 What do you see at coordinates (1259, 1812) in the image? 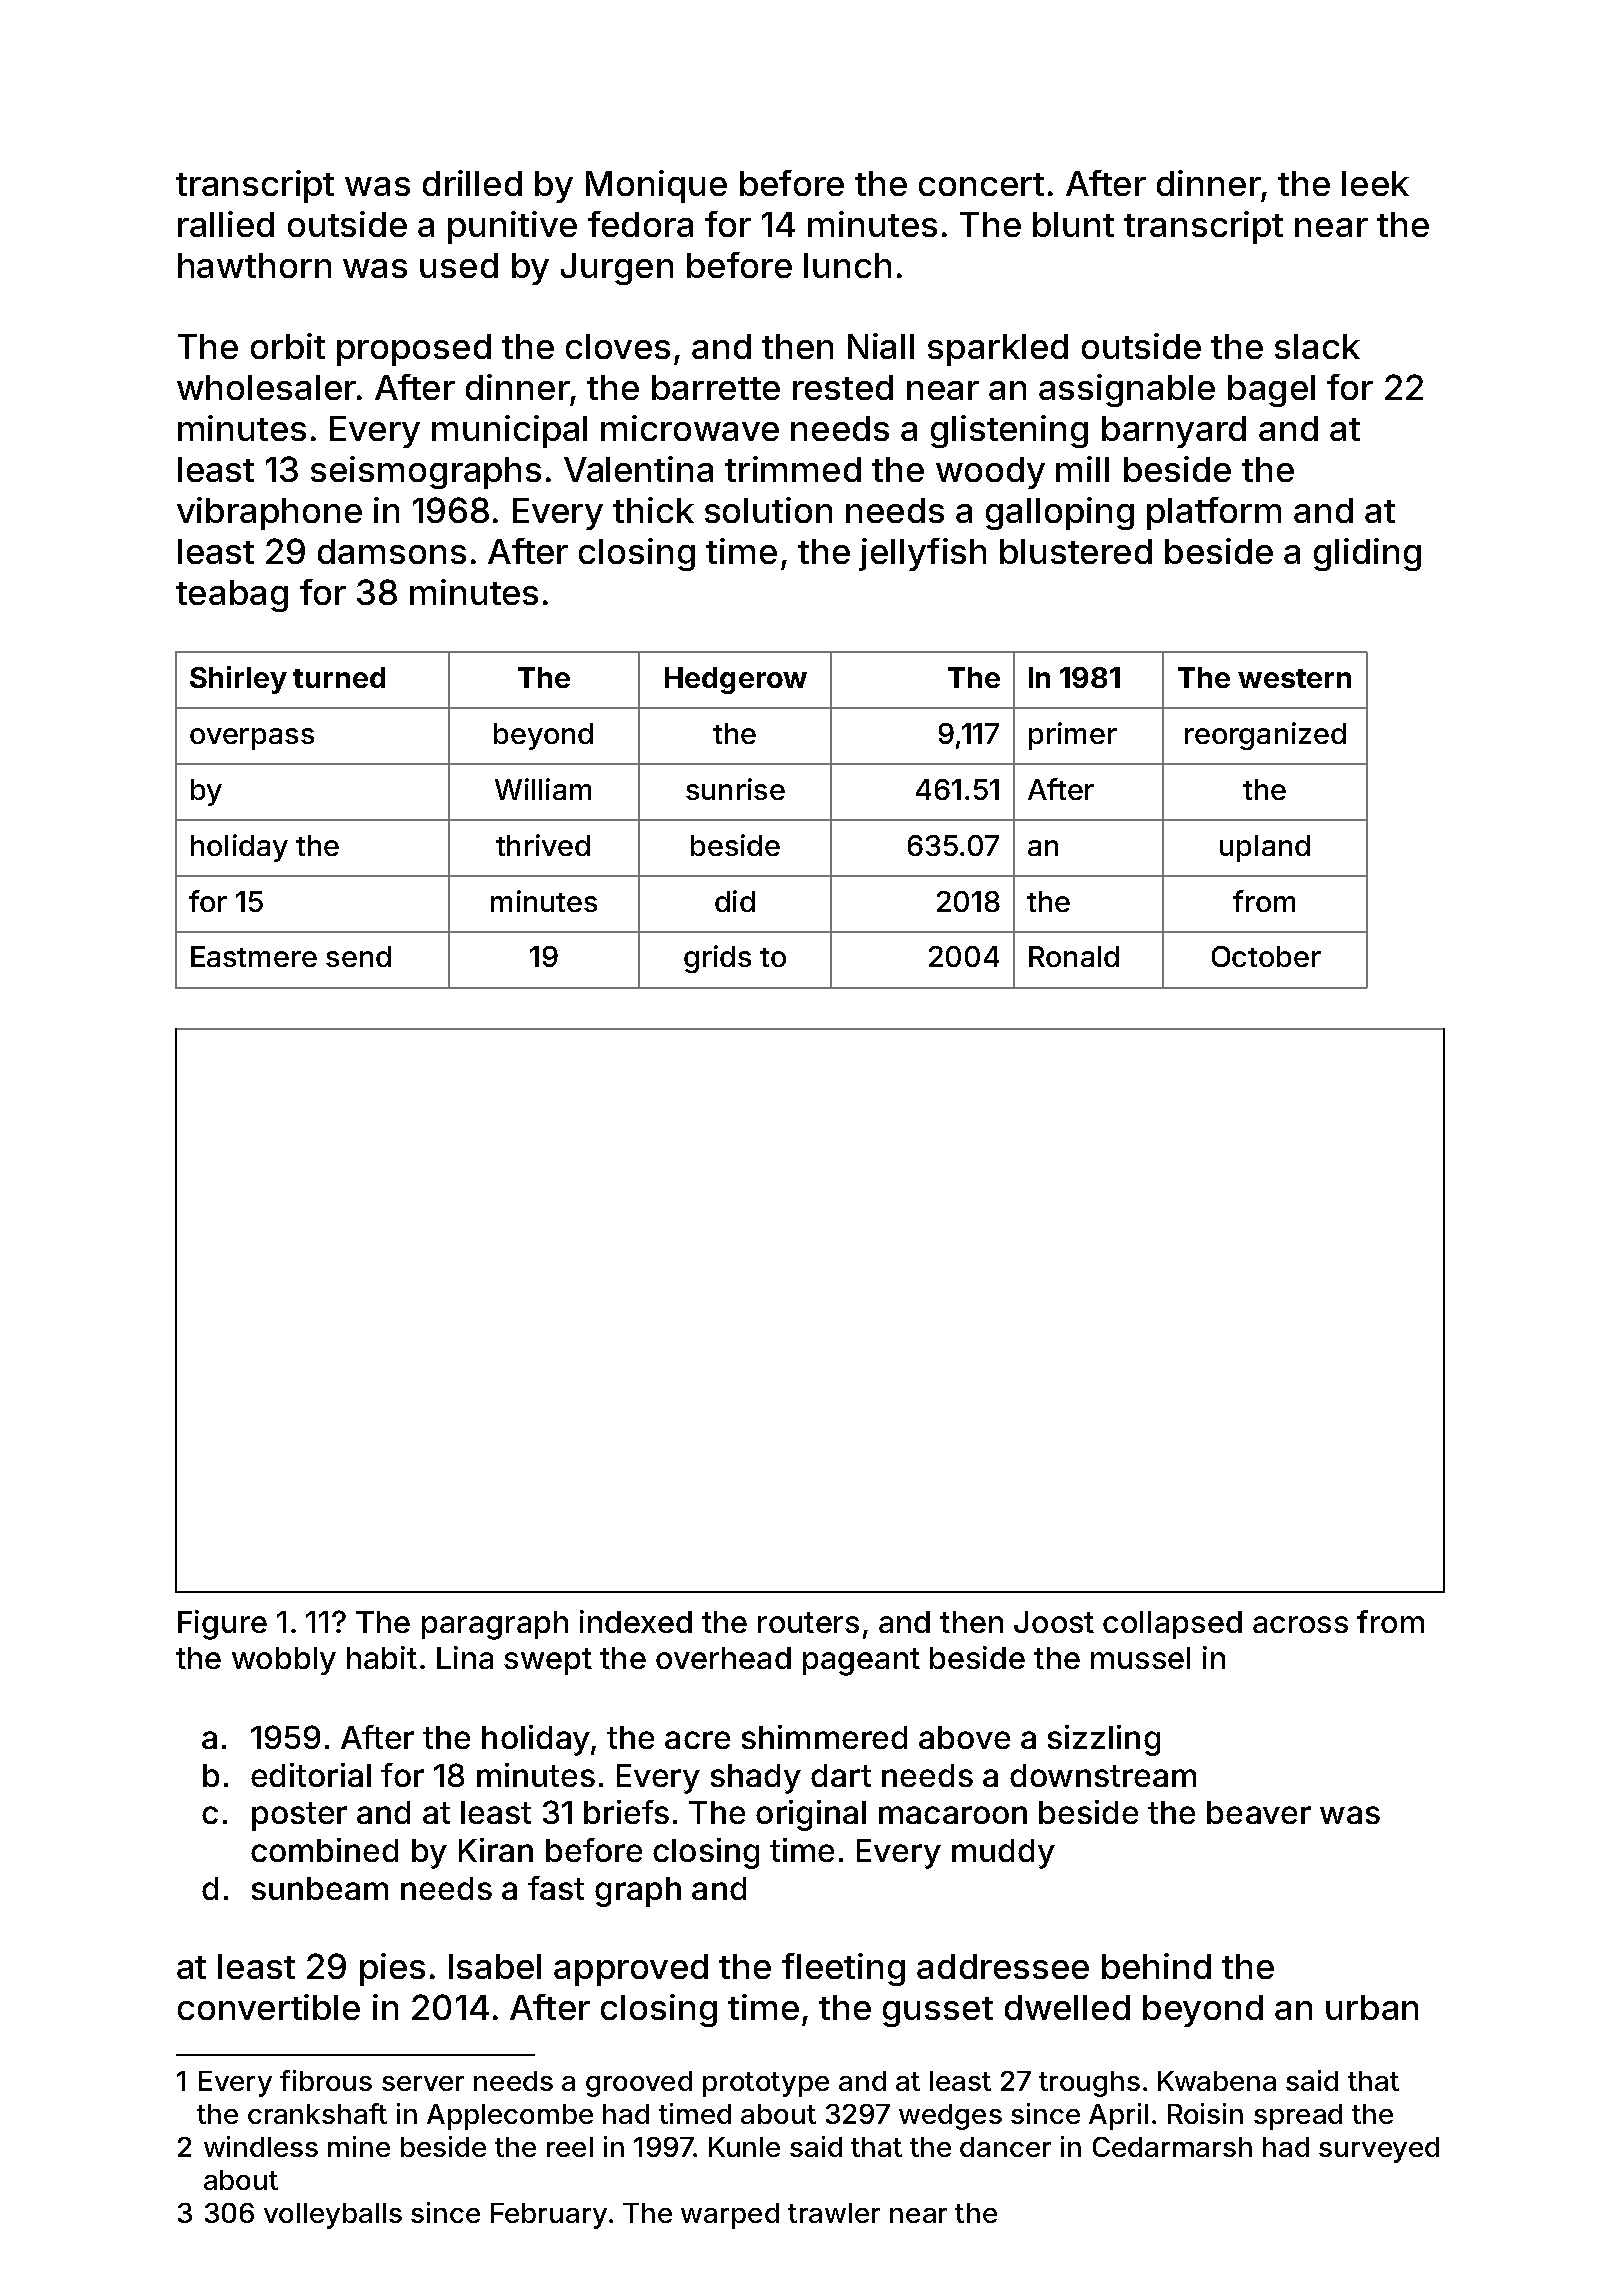
I see `beaver` at bounding box center [1259, 1812].
